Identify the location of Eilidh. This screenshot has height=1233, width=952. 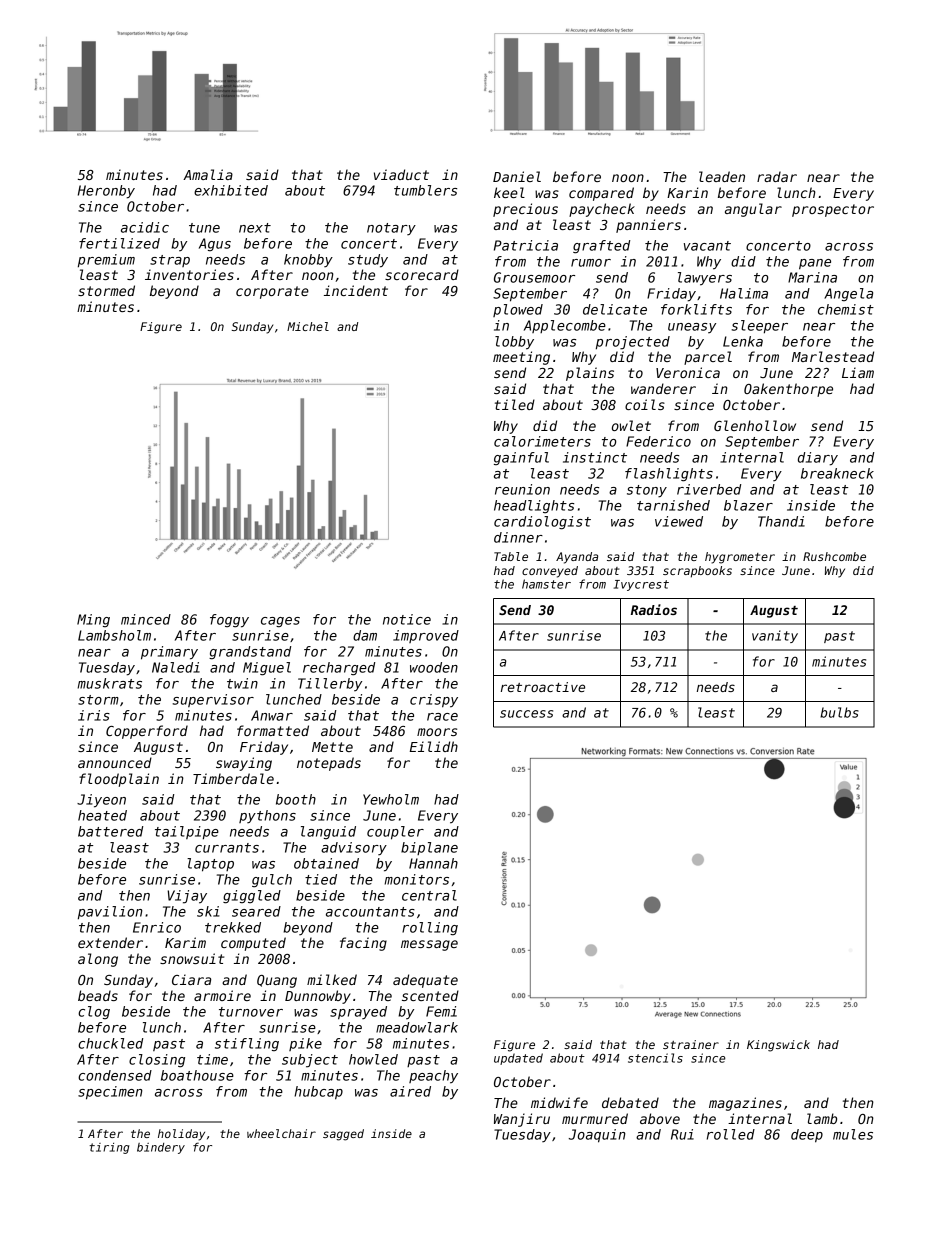
(434, 746).
